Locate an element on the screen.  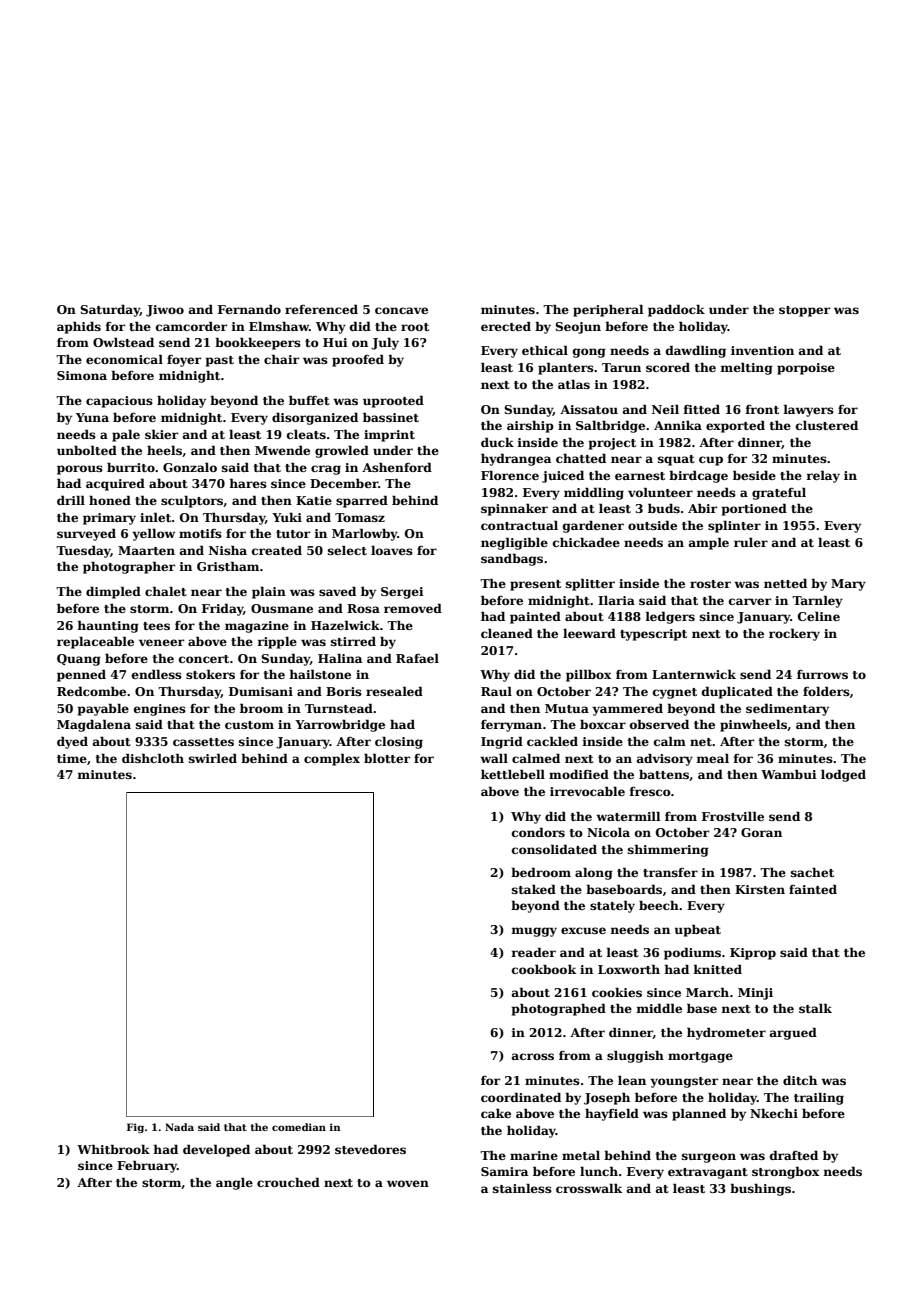
Saturday is located at coordinates (110, 310).
